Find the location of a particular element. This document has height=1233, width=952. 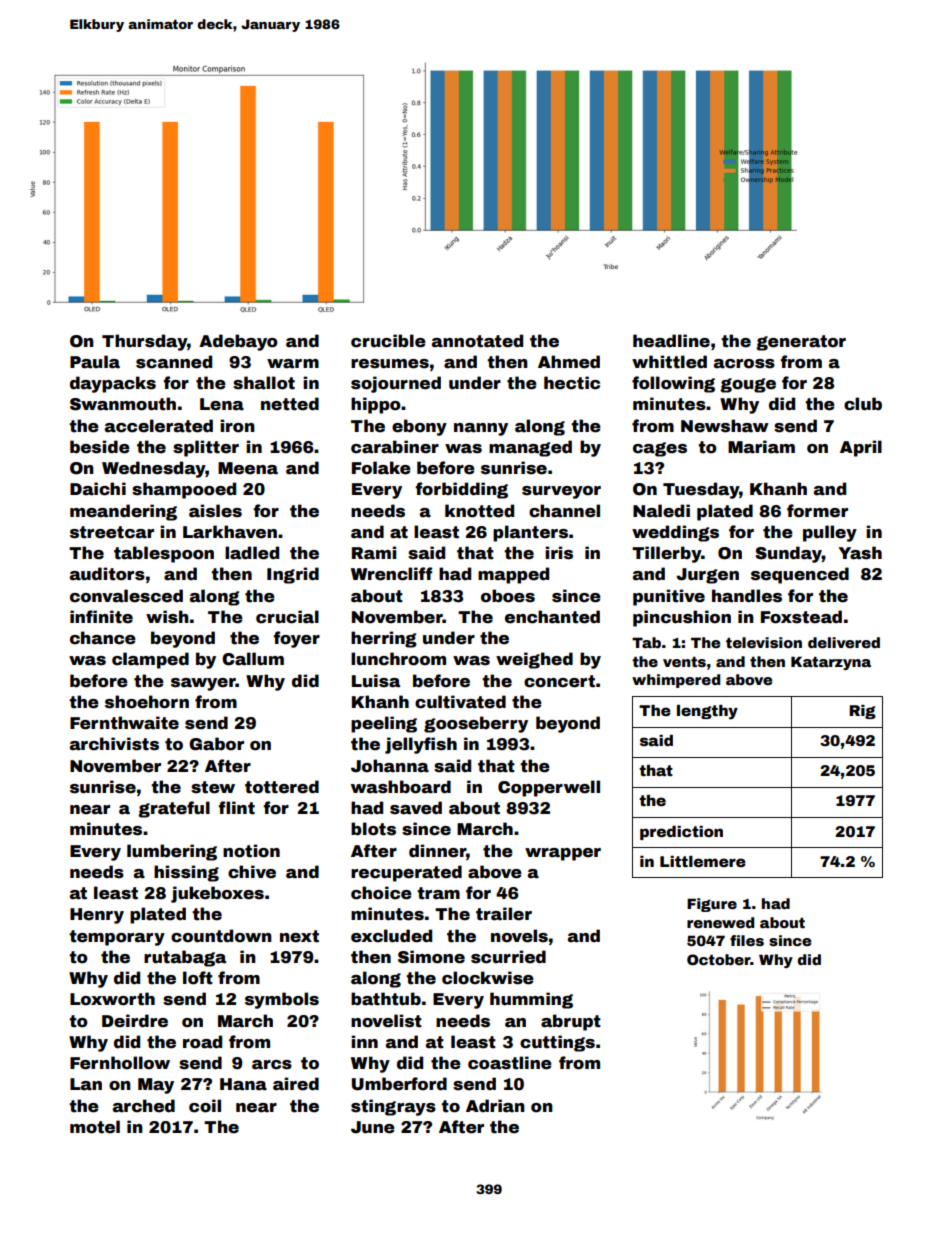

Johanna is located at coordinates (390, 766).
